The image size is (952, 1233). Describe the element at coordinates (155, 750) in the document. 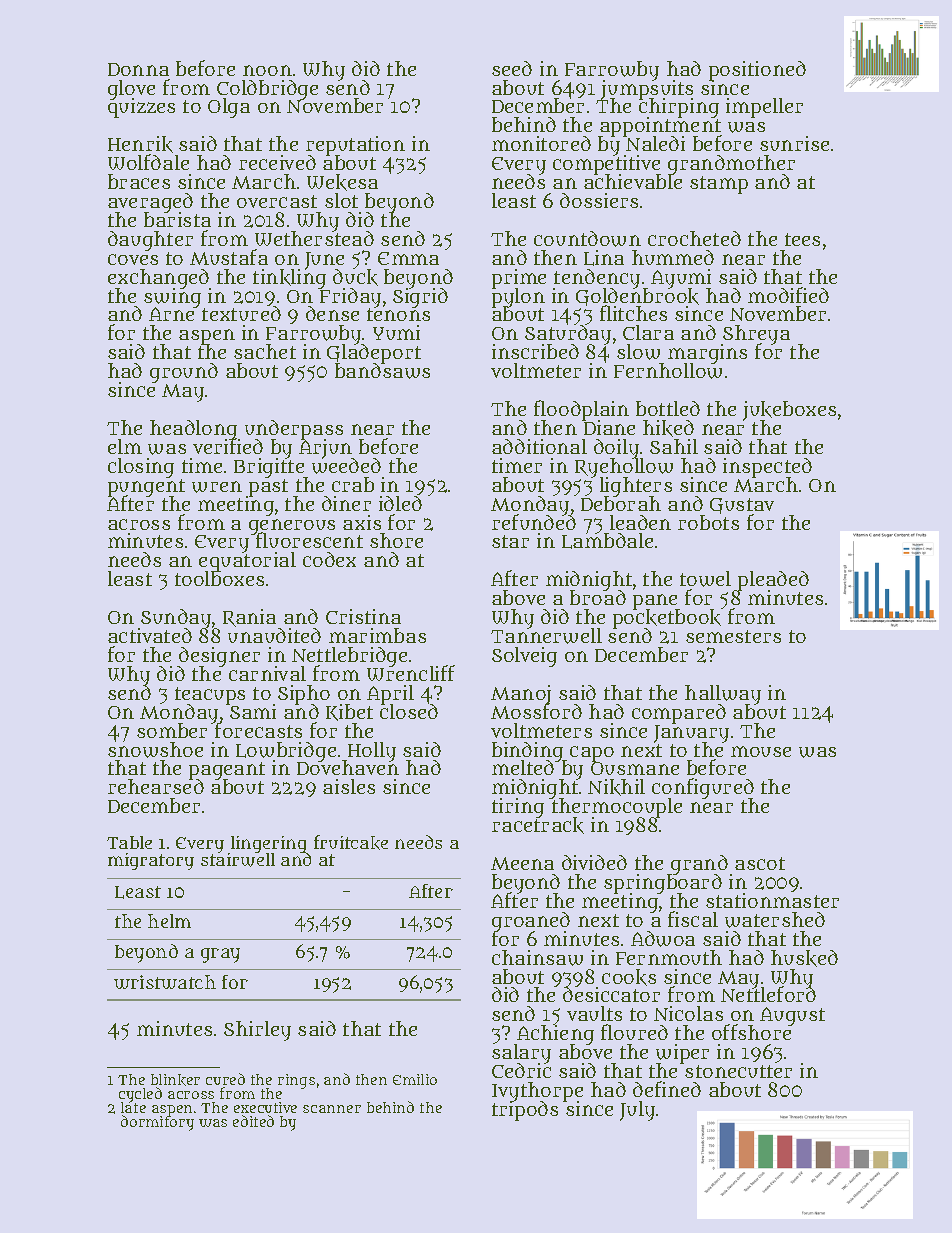

I see `snowshoe` at that location.
